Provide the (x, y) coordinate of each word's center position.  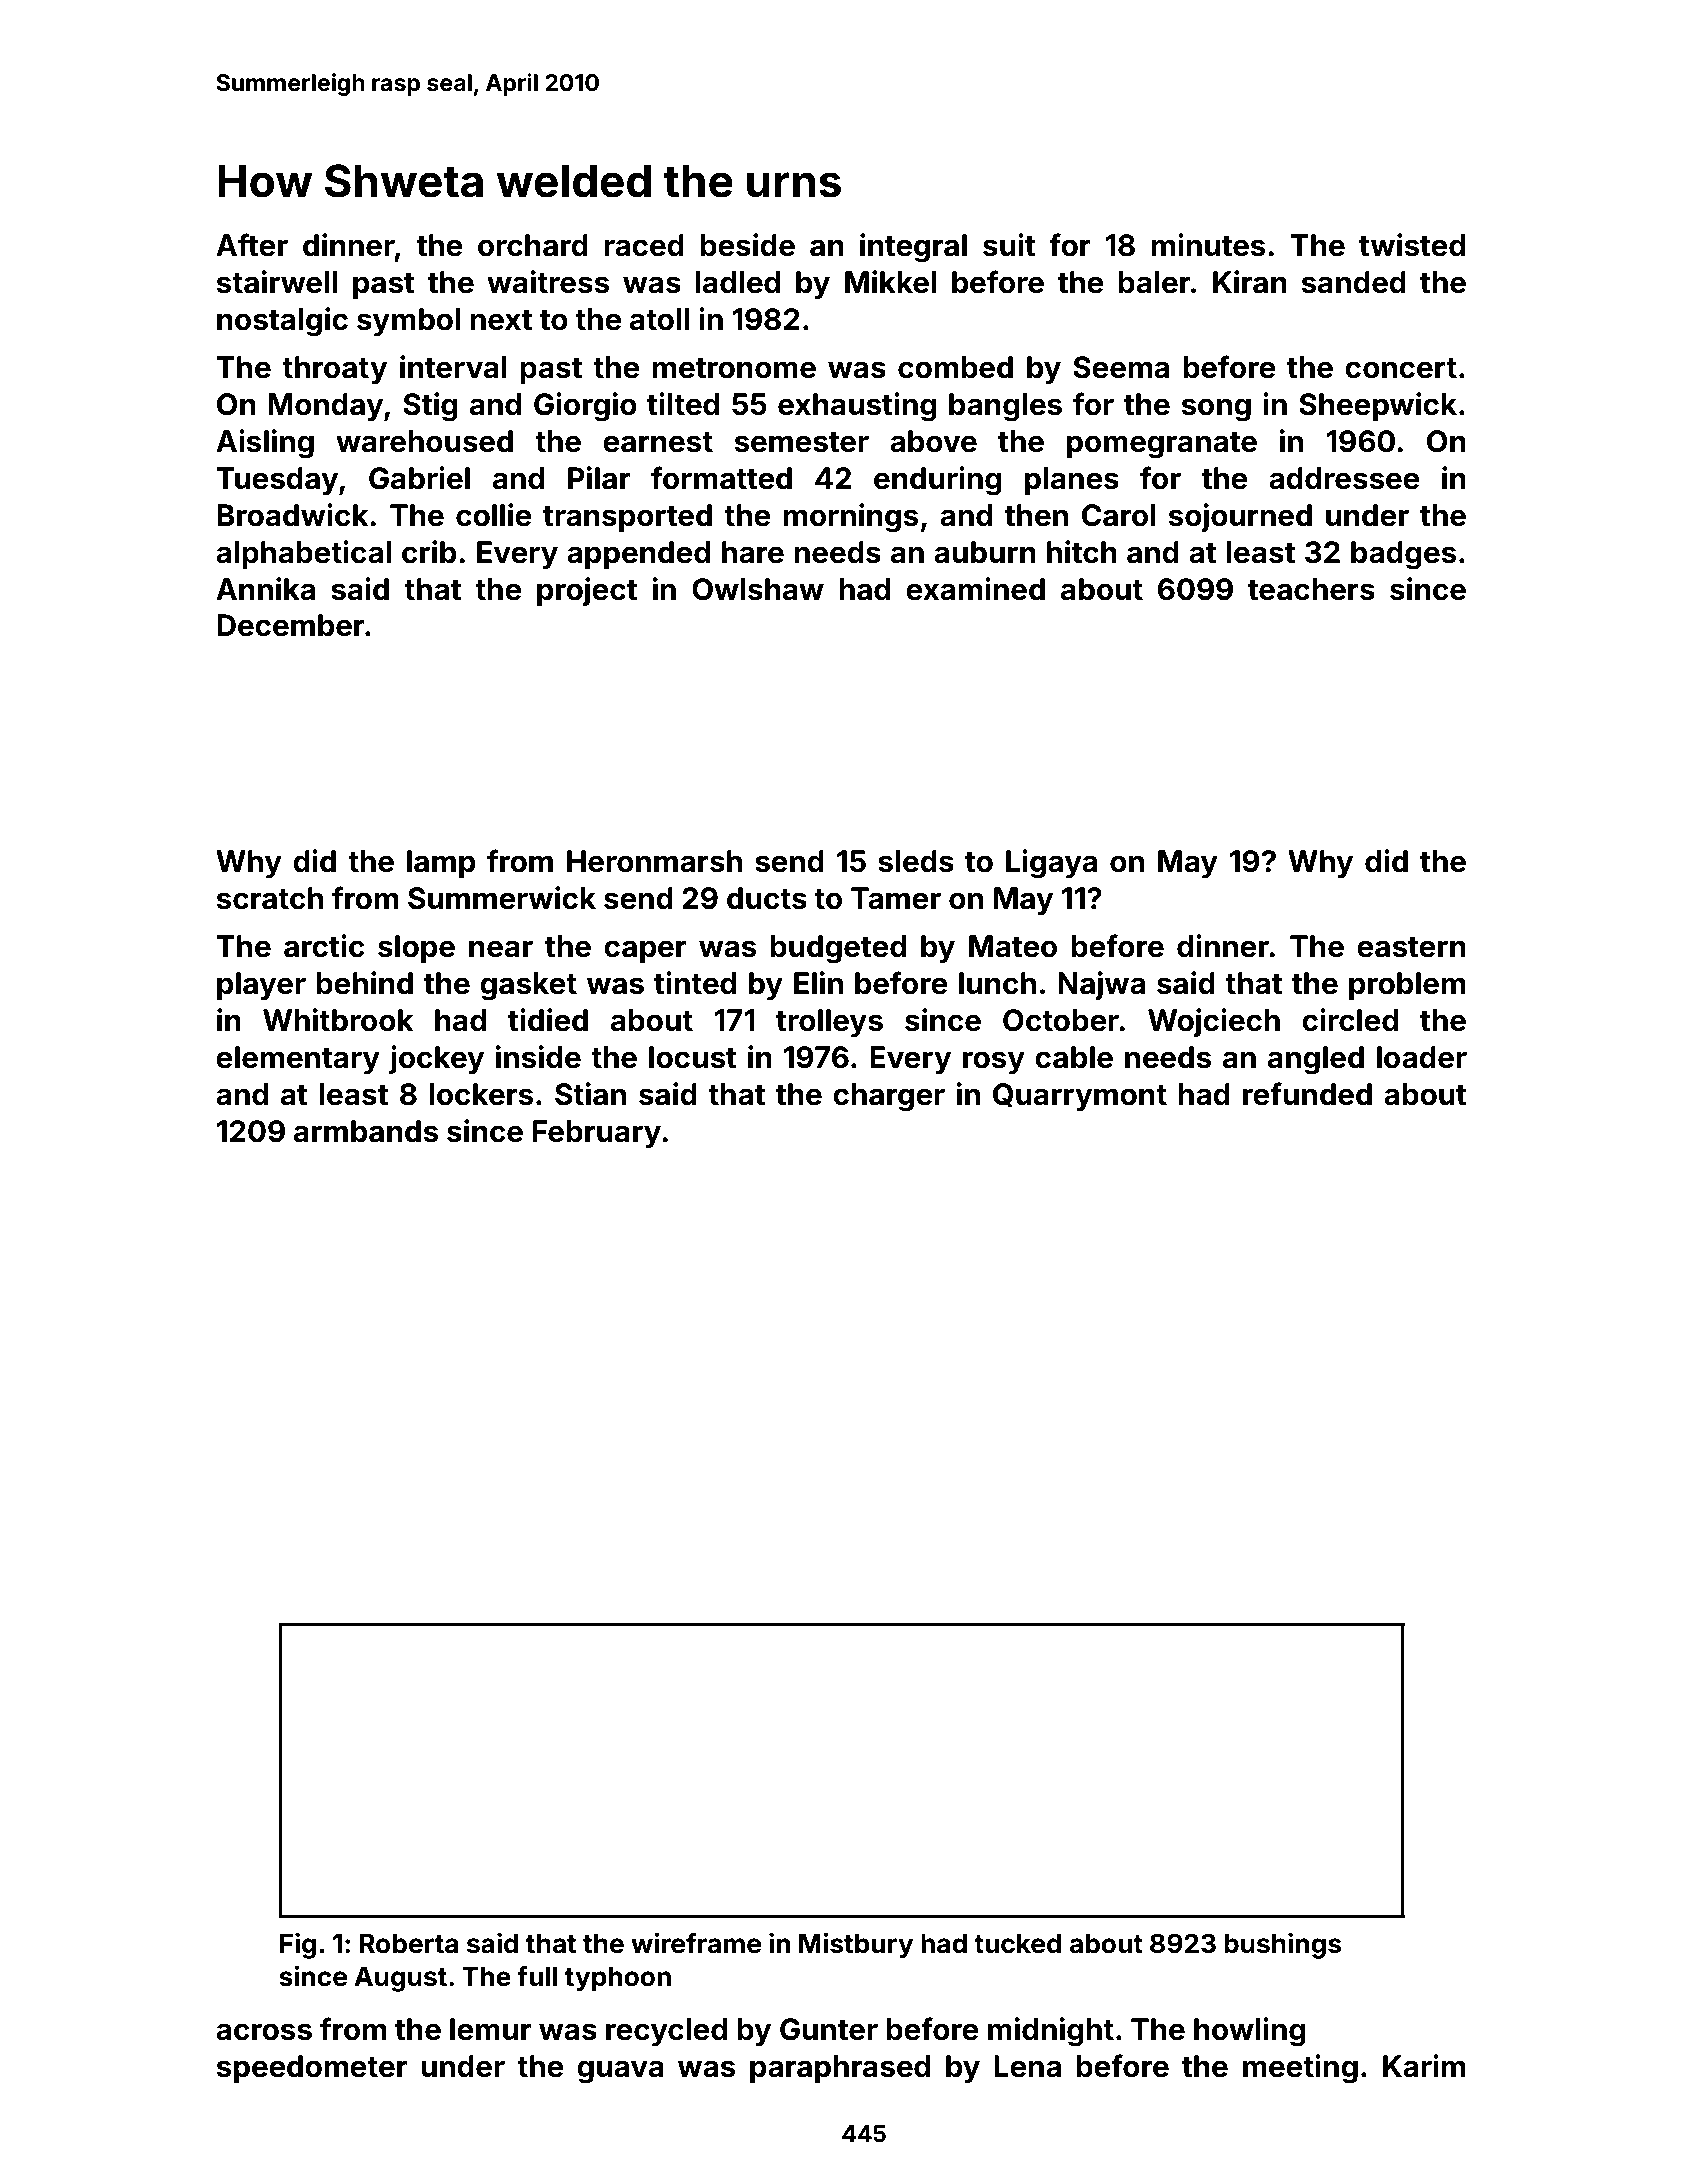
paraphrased (840, 2069)
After (252, 245)
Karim (1424, 2066)
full (537, 1976)
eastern (1412, 947)
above (933, 441)
